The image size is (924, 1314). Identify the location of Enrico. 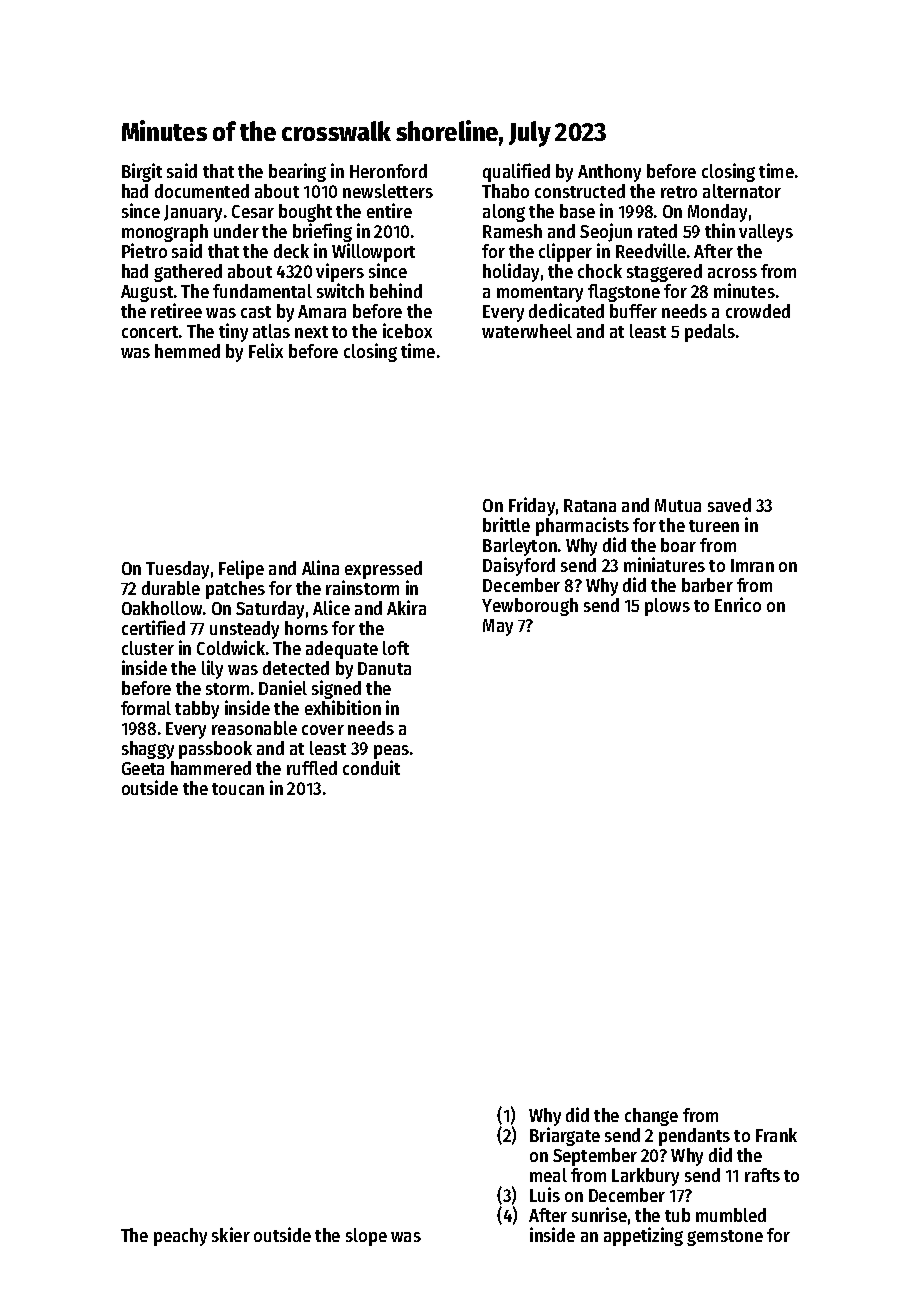
(738, 604).
